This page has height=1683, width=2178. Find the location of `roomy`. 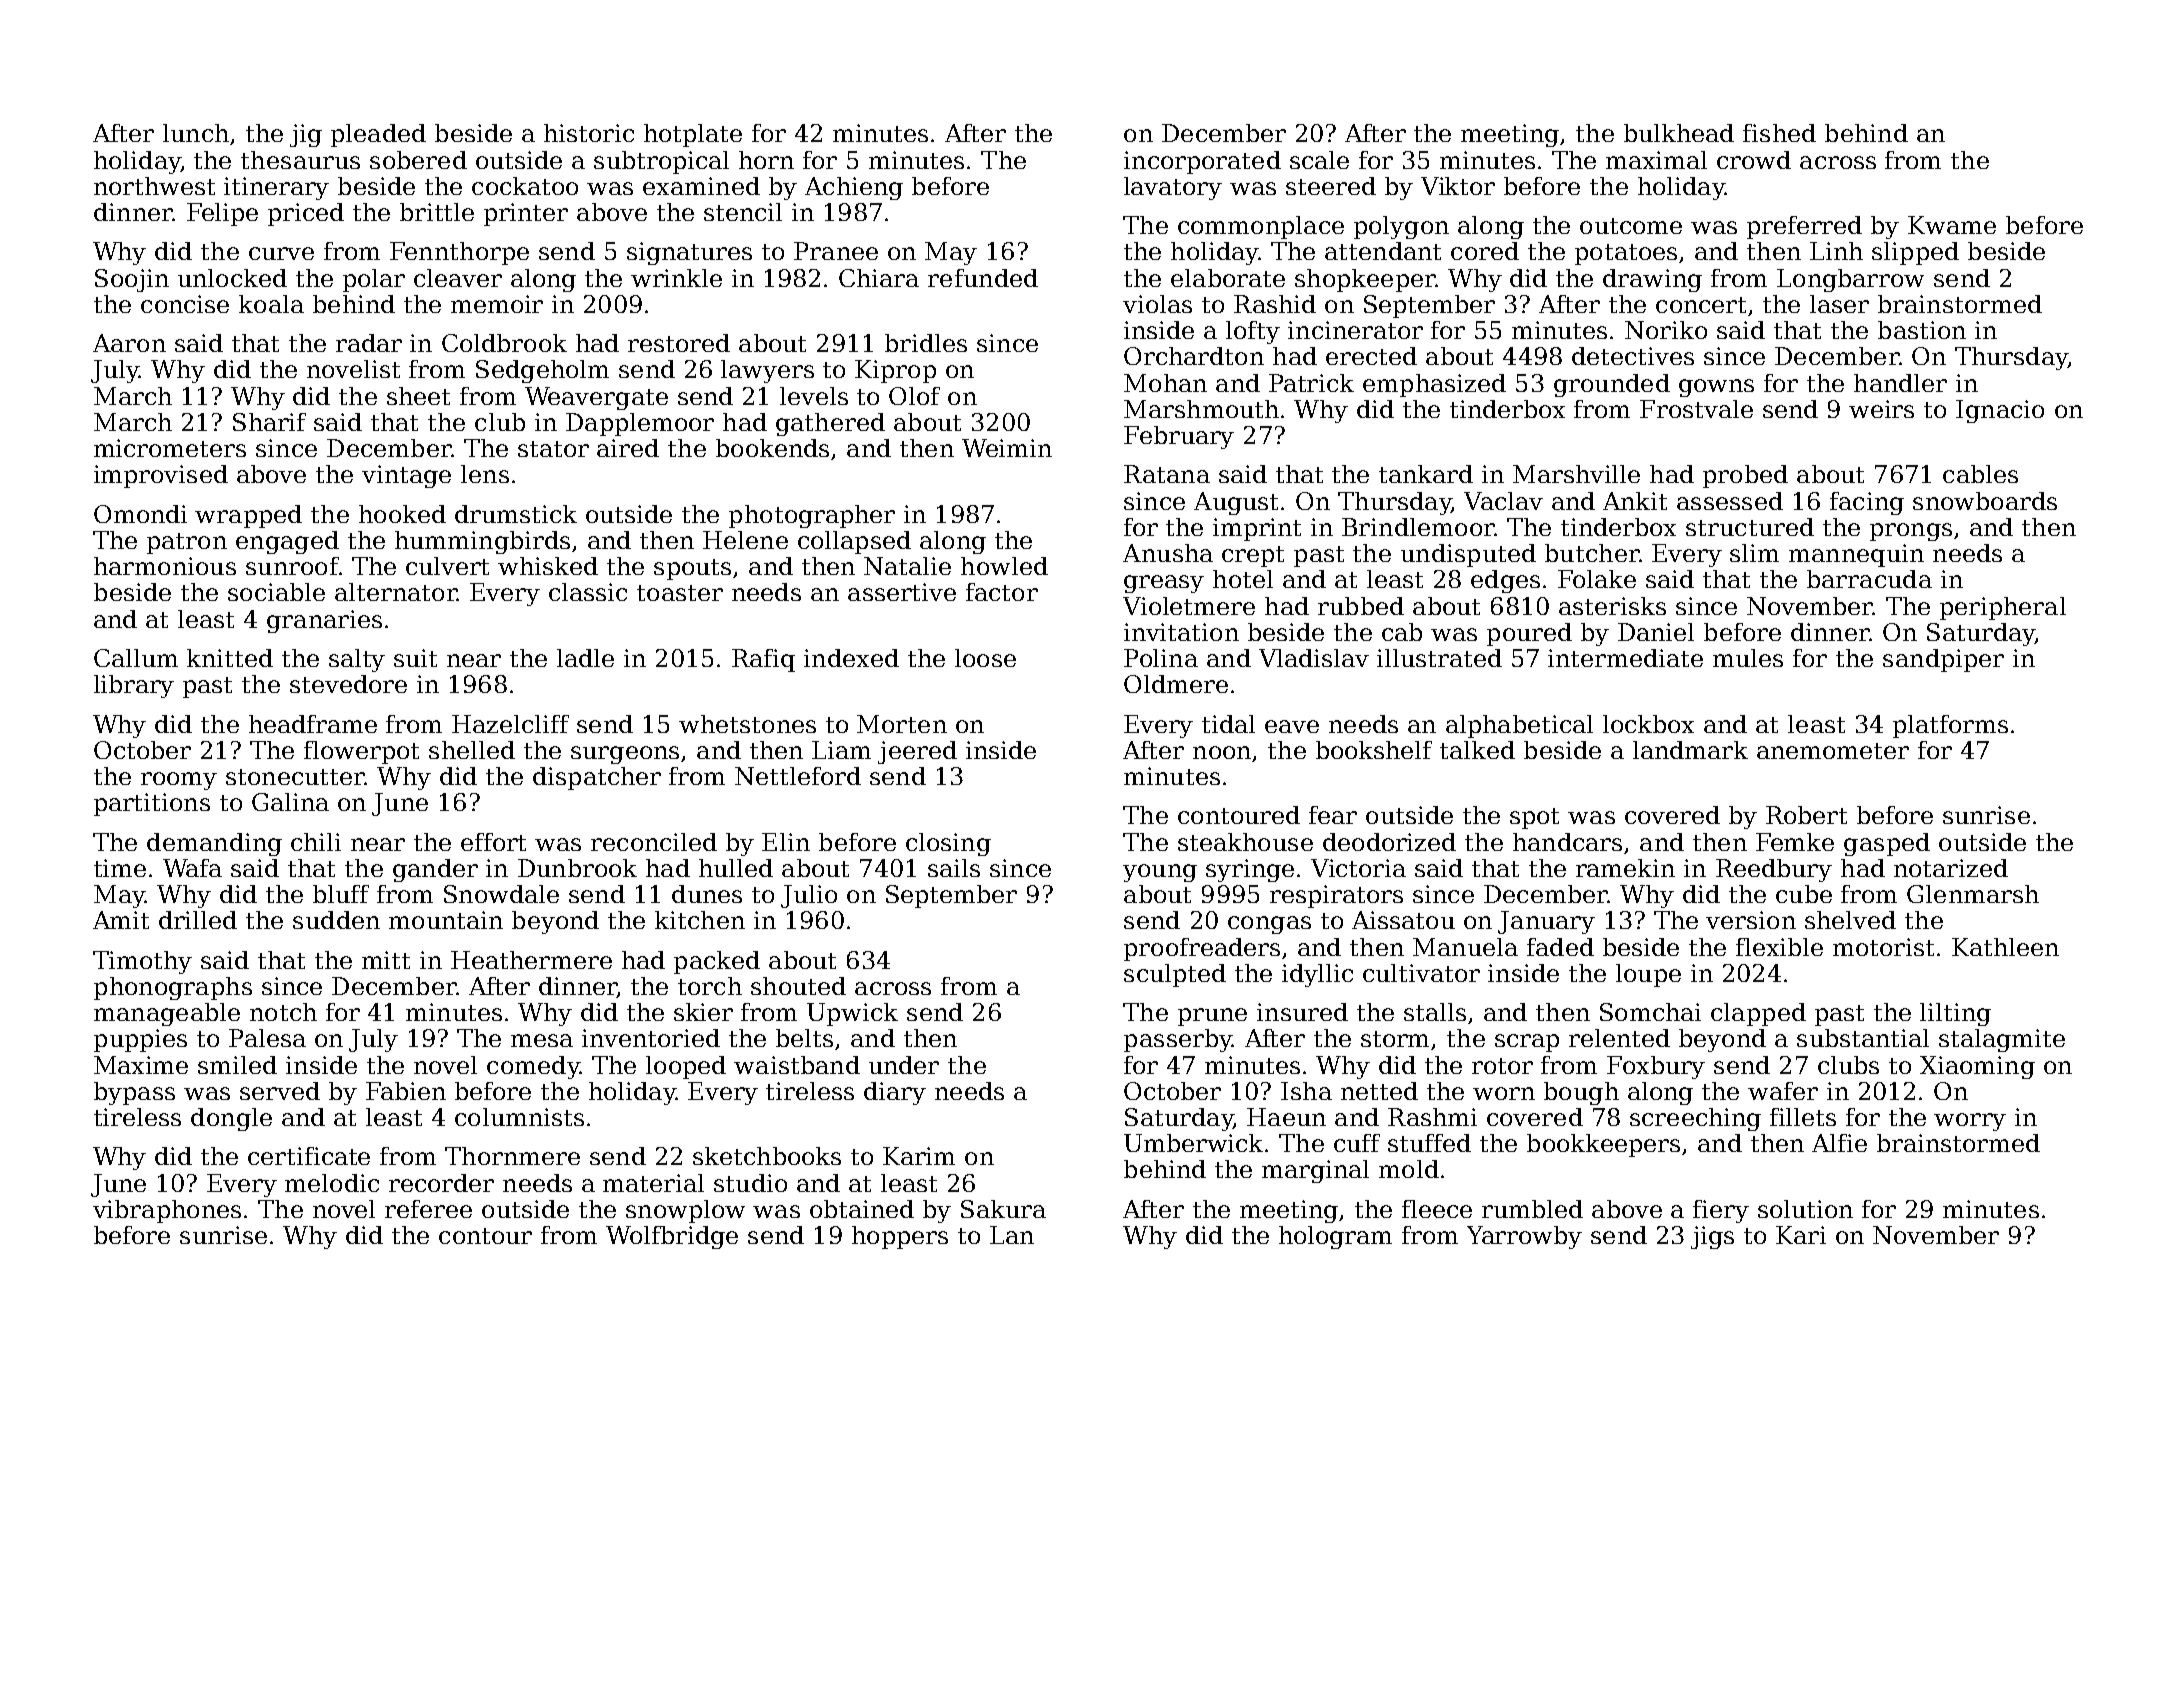

roomy is located at coordinates (179, 781).
